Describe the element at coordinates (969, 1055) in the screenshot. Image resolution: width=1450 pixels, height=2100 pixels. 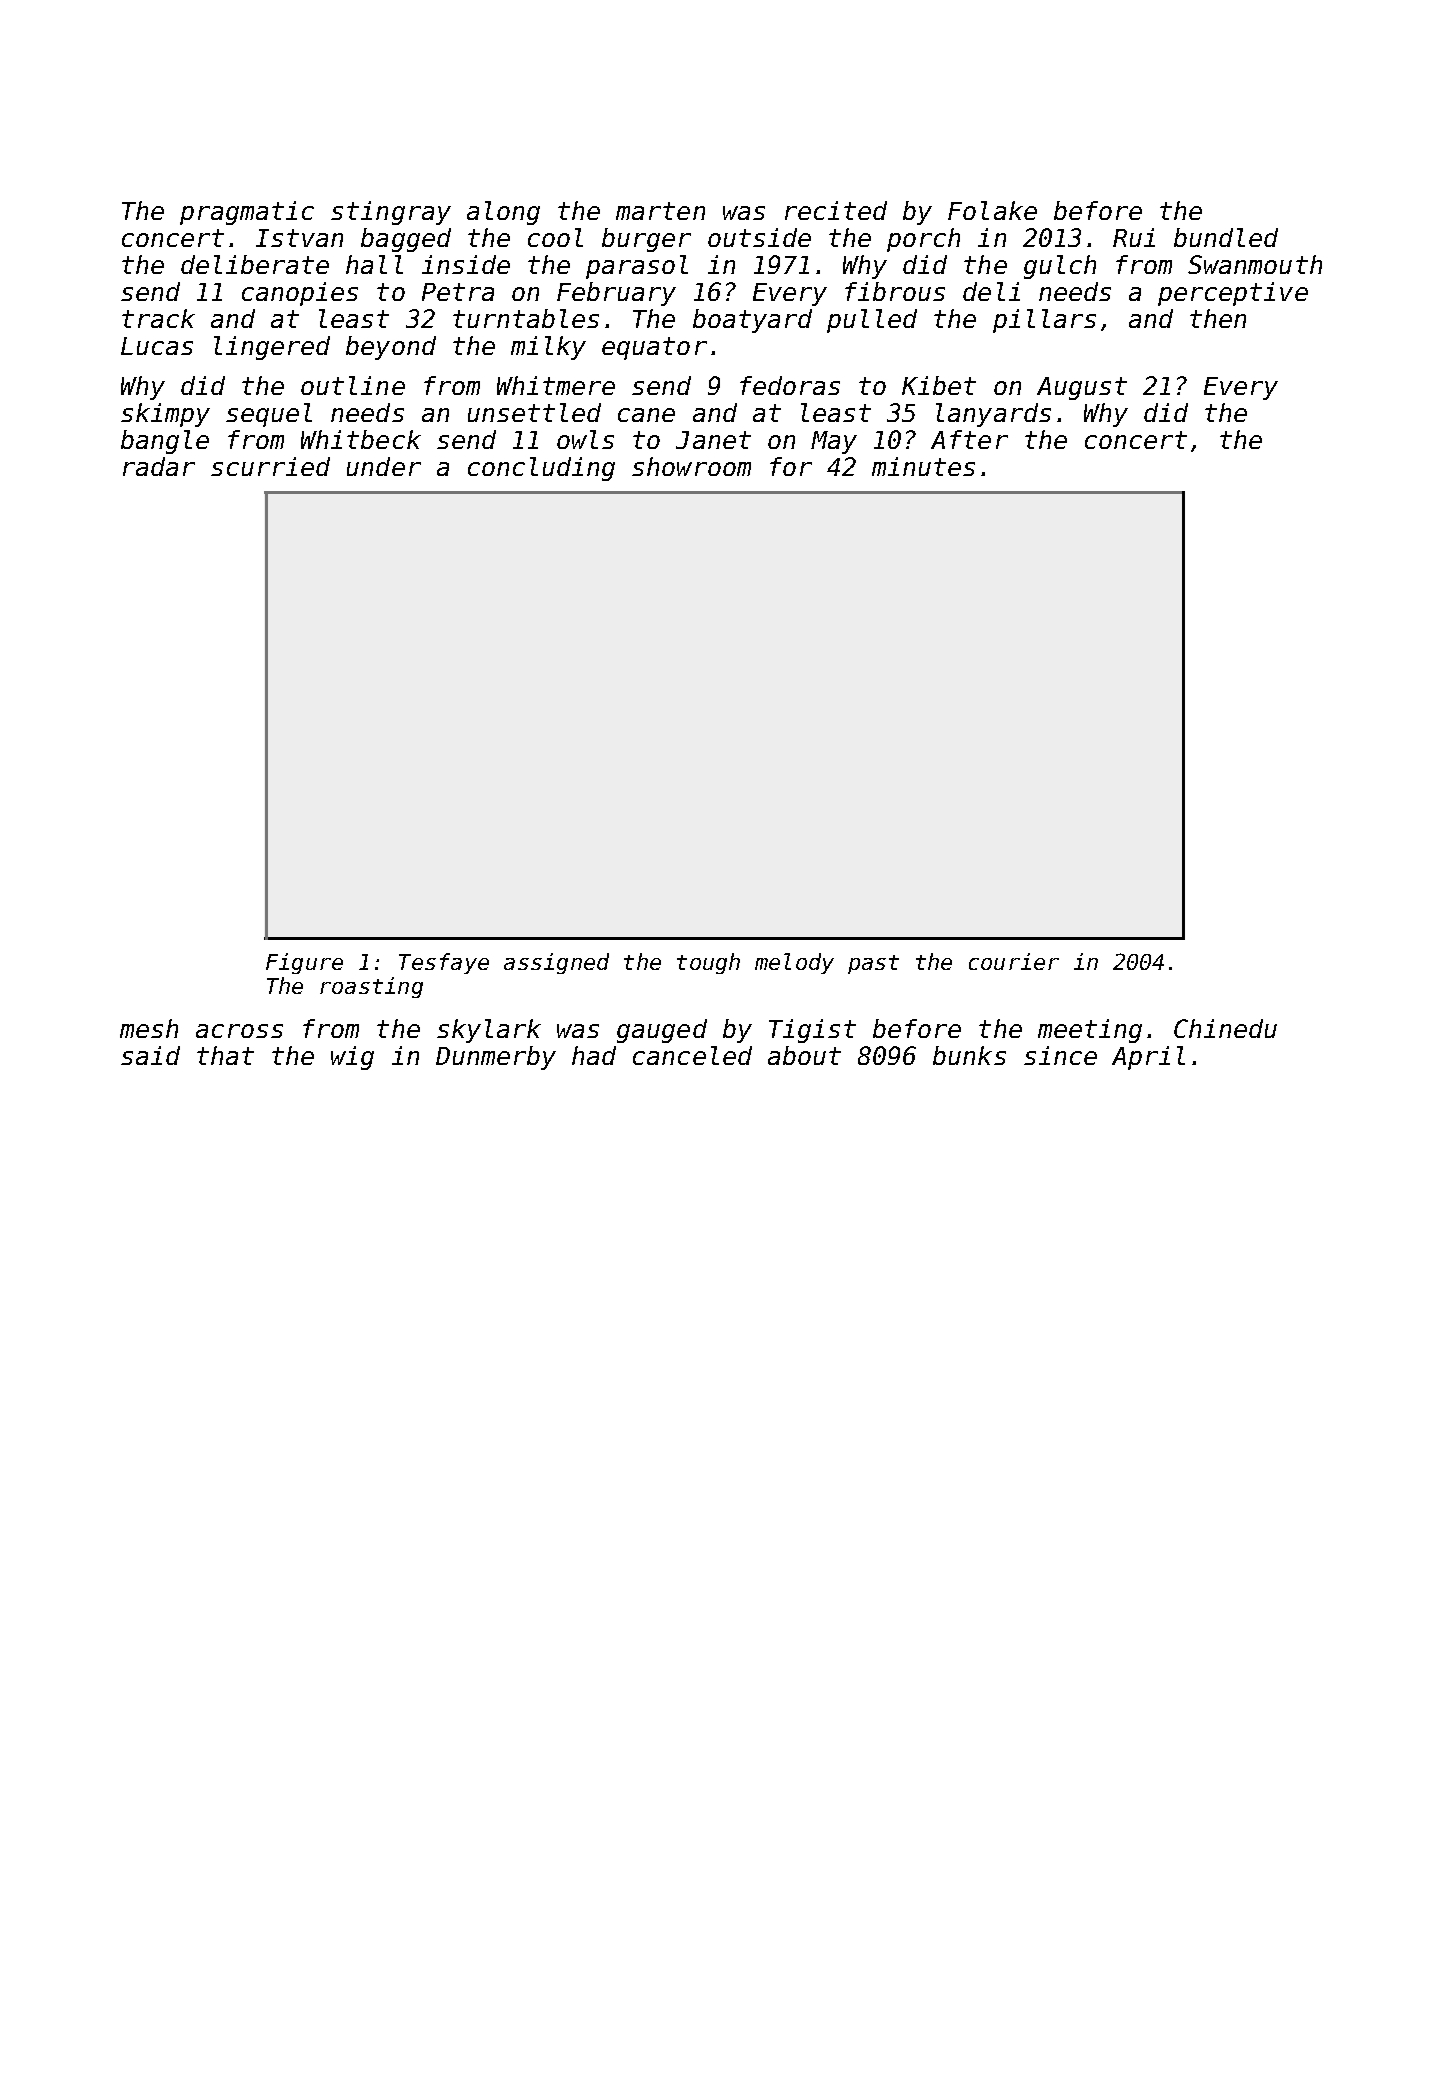
I see `bunks` at that location.
